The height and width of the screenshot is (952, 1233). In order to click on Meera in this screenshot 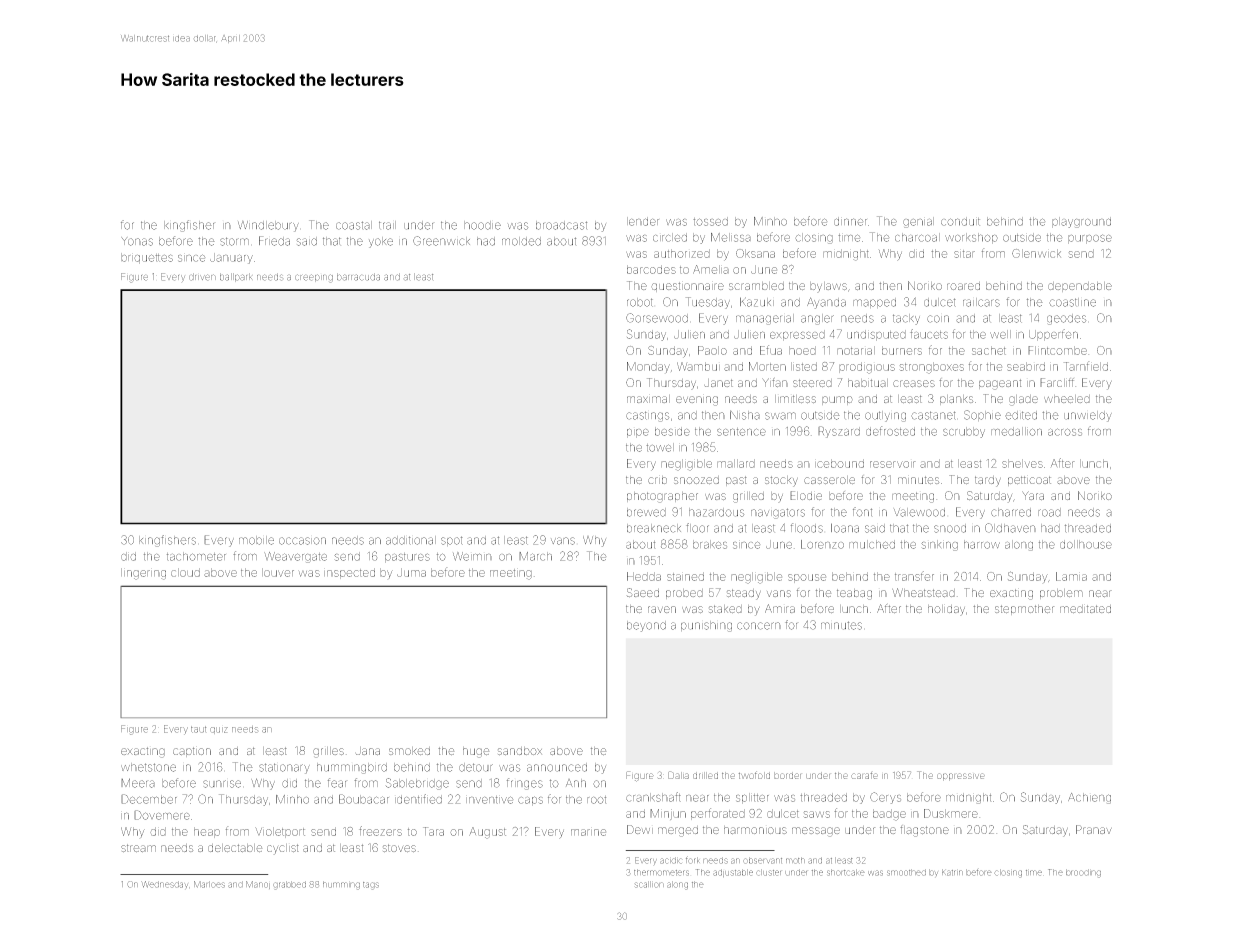, I will do `click(138, 783)`.
